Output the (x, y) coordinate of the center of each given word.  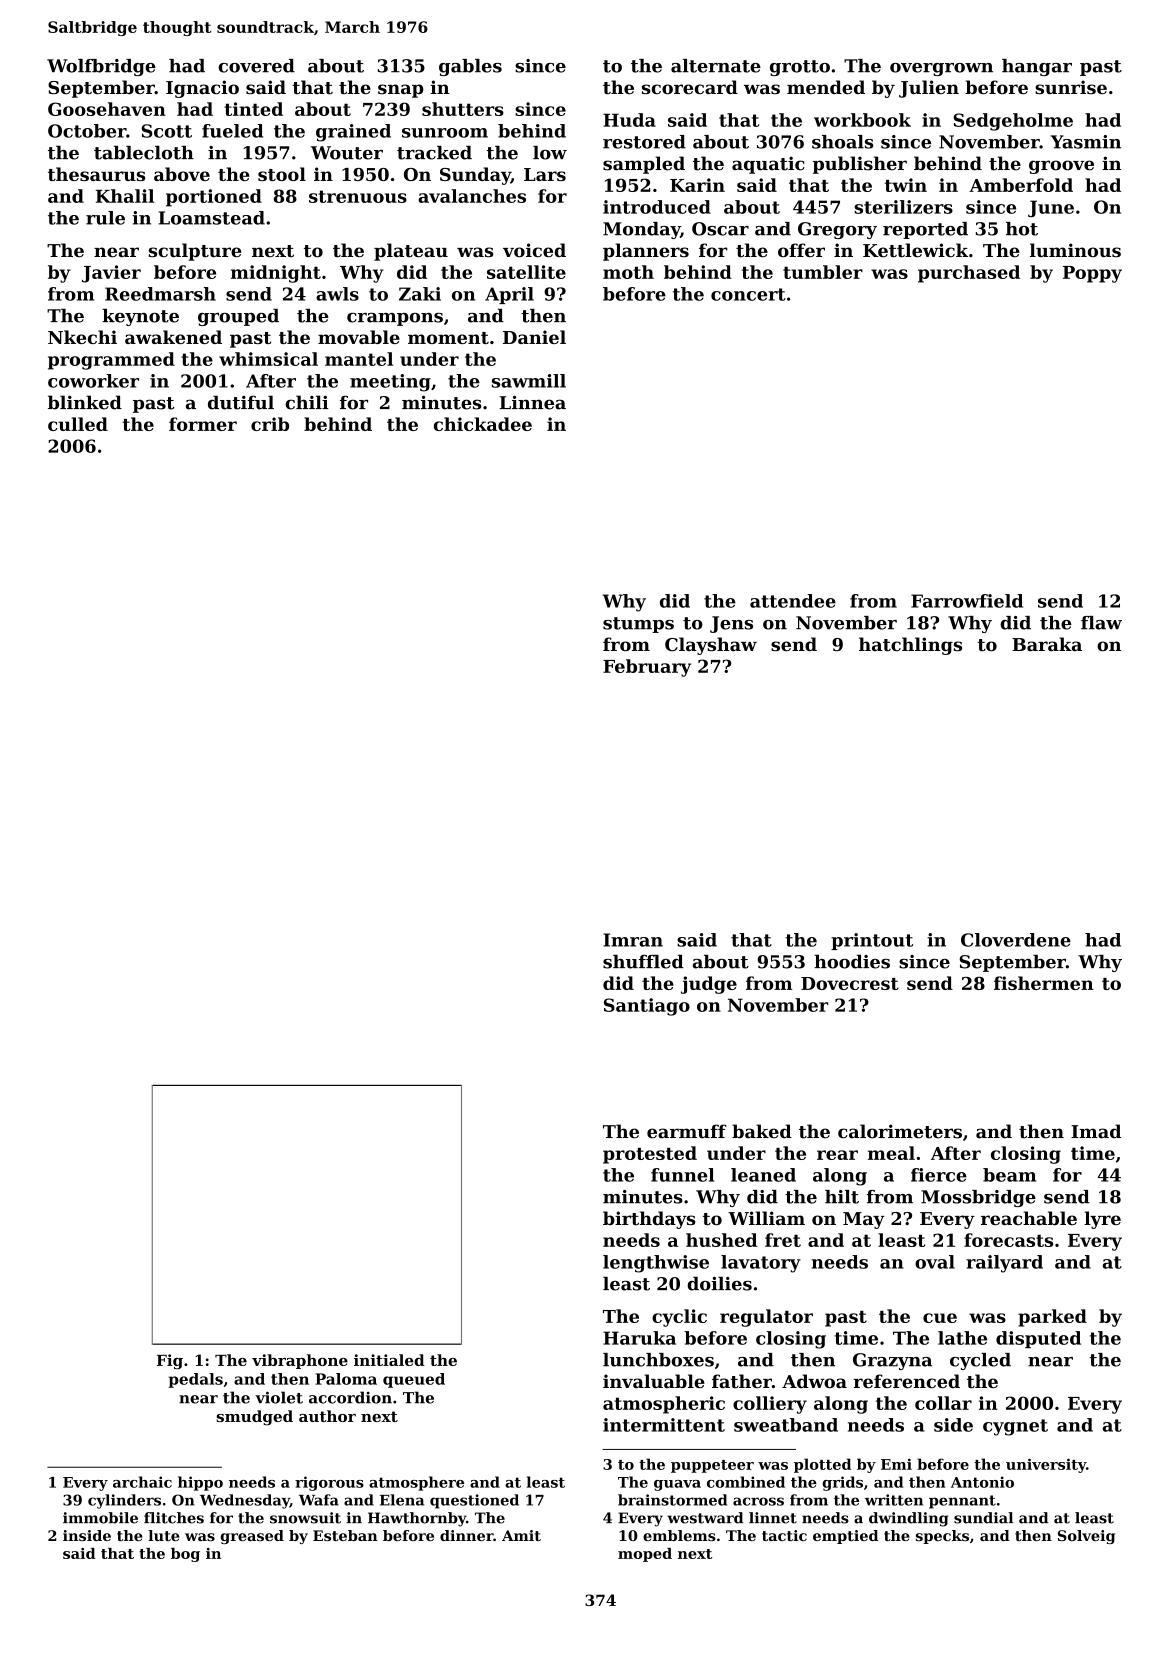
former (203, 424)
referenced (906, 1381)
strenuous (358, 196)
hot (1022, 229)
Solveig (1086, 1537)
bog (185, 1555)
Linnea (532, 402)
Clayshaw (711, 646)
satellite (526, 272)
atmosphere (416, 1483)
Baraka (1047, 644)
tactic (784, 1535)
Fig (170, 1361)
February (647, 668)
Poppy (1092, 274)
